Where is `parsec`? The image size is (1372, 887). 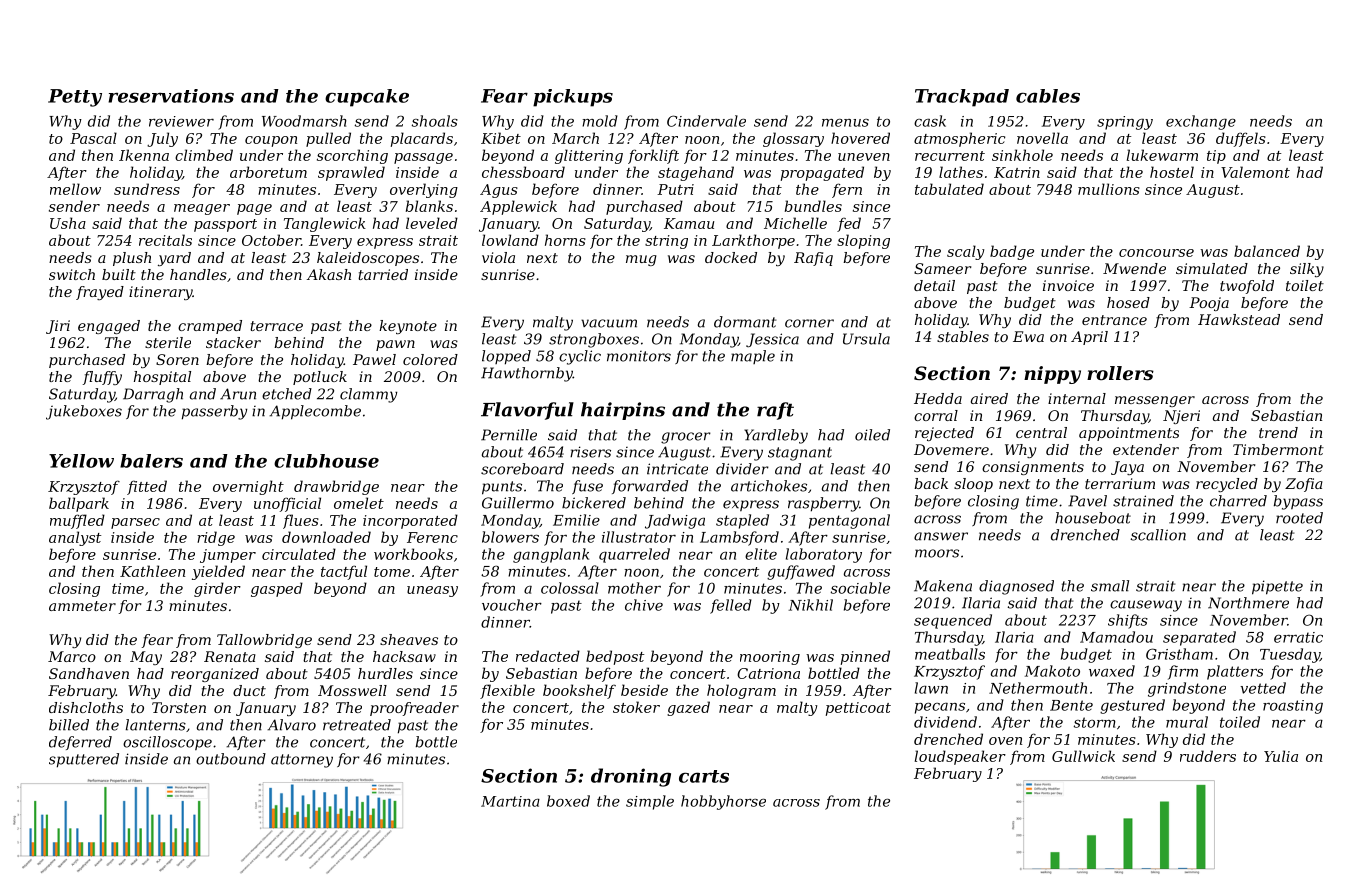 parsec is located at coordinates (135, 523).
